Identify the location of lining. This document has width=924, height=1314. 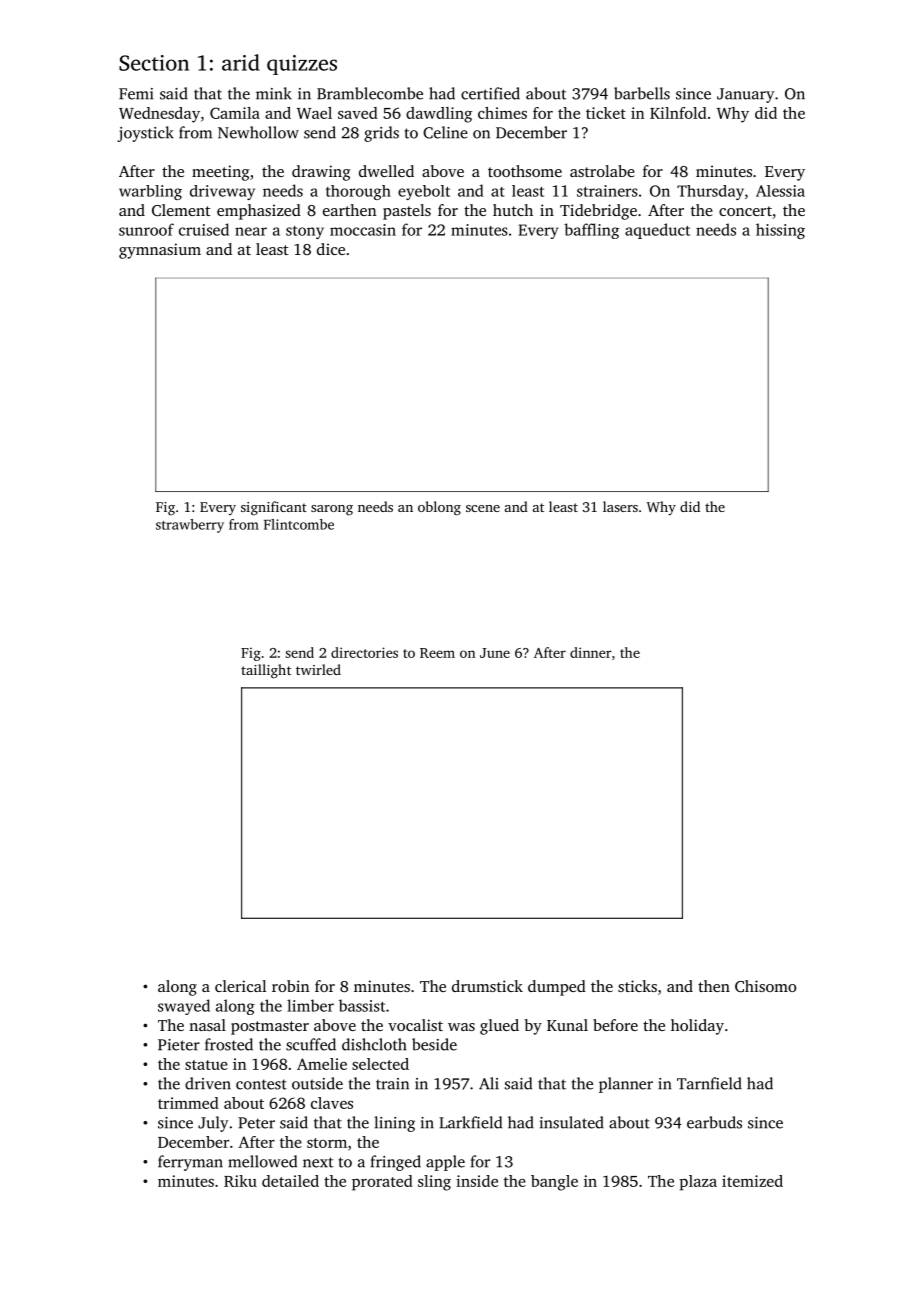
(394, 1124).
